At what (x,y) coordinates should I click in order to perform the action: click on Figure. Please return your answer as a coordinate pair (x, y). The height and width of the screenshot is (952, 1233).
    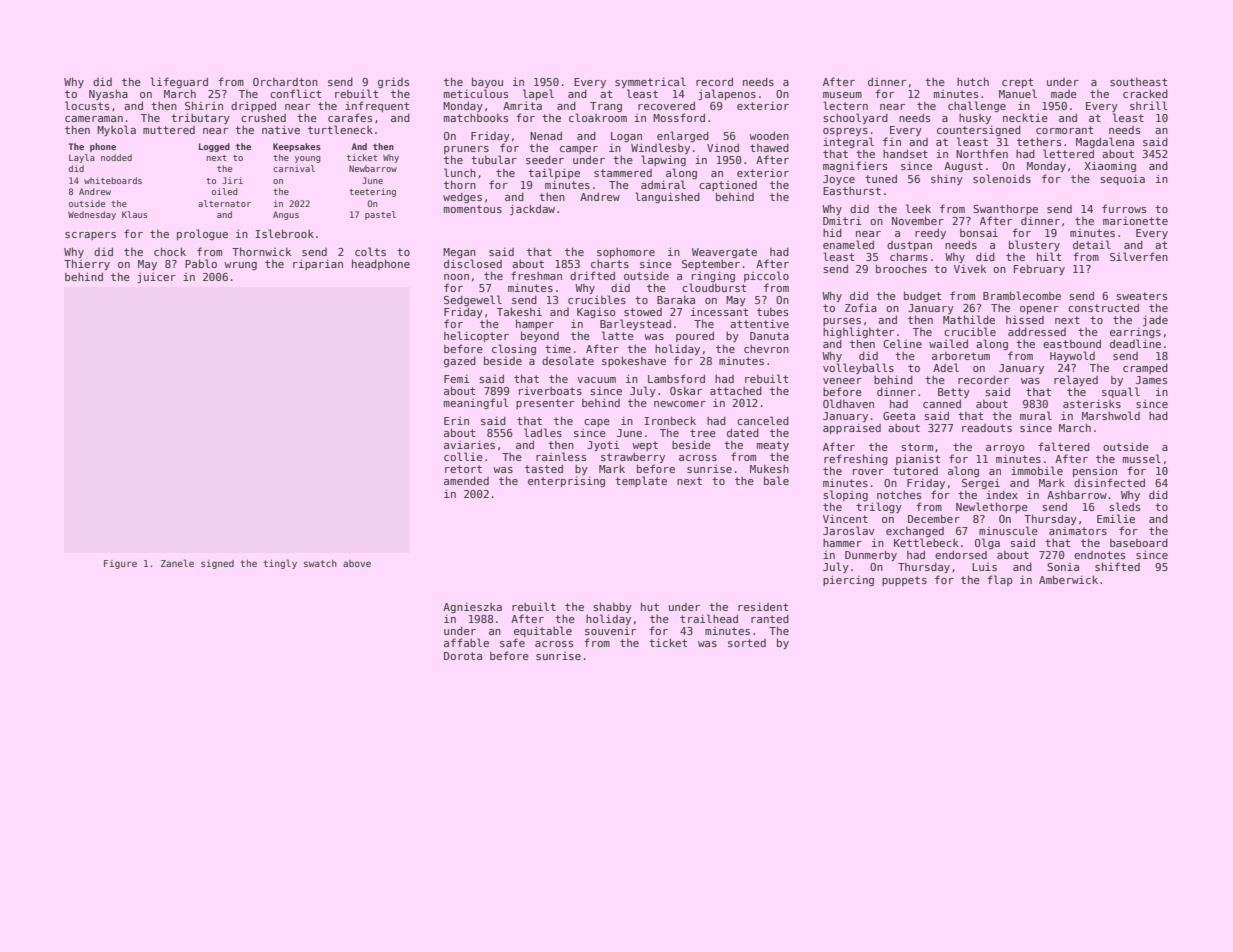
    Looking at the image, I should click on (120, 564).
